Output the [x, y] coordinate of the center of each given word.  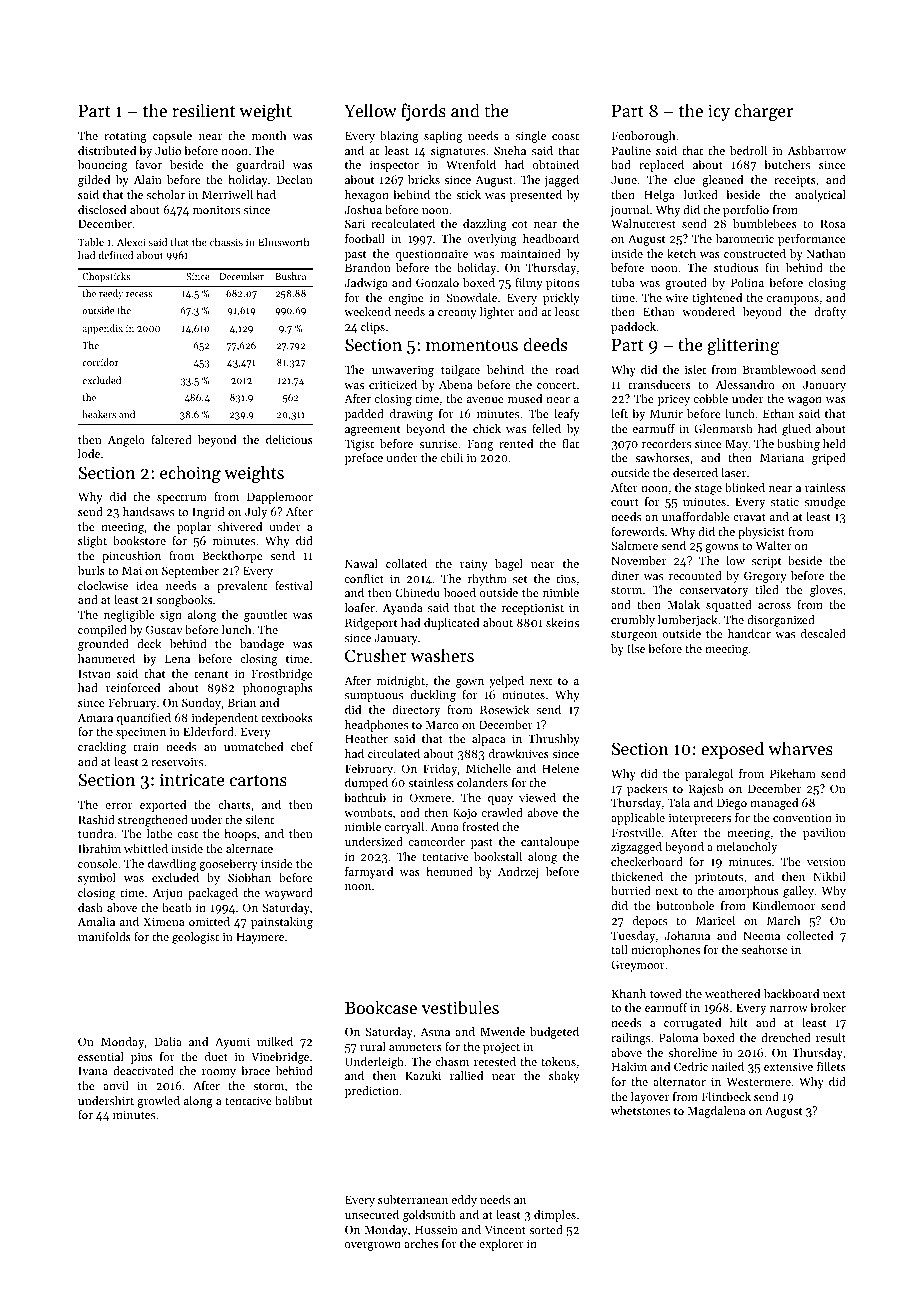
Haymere [260, 938]
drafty [830, 313]
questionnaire [432, 255]
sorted [546, 1229]
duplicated [451, 624]
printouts [719, 878]
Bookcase [381, 1007]
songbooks [184, 601]
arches [421, 1243]
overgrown [373, 1246]
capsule [172, 137]
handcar [749, 633]
